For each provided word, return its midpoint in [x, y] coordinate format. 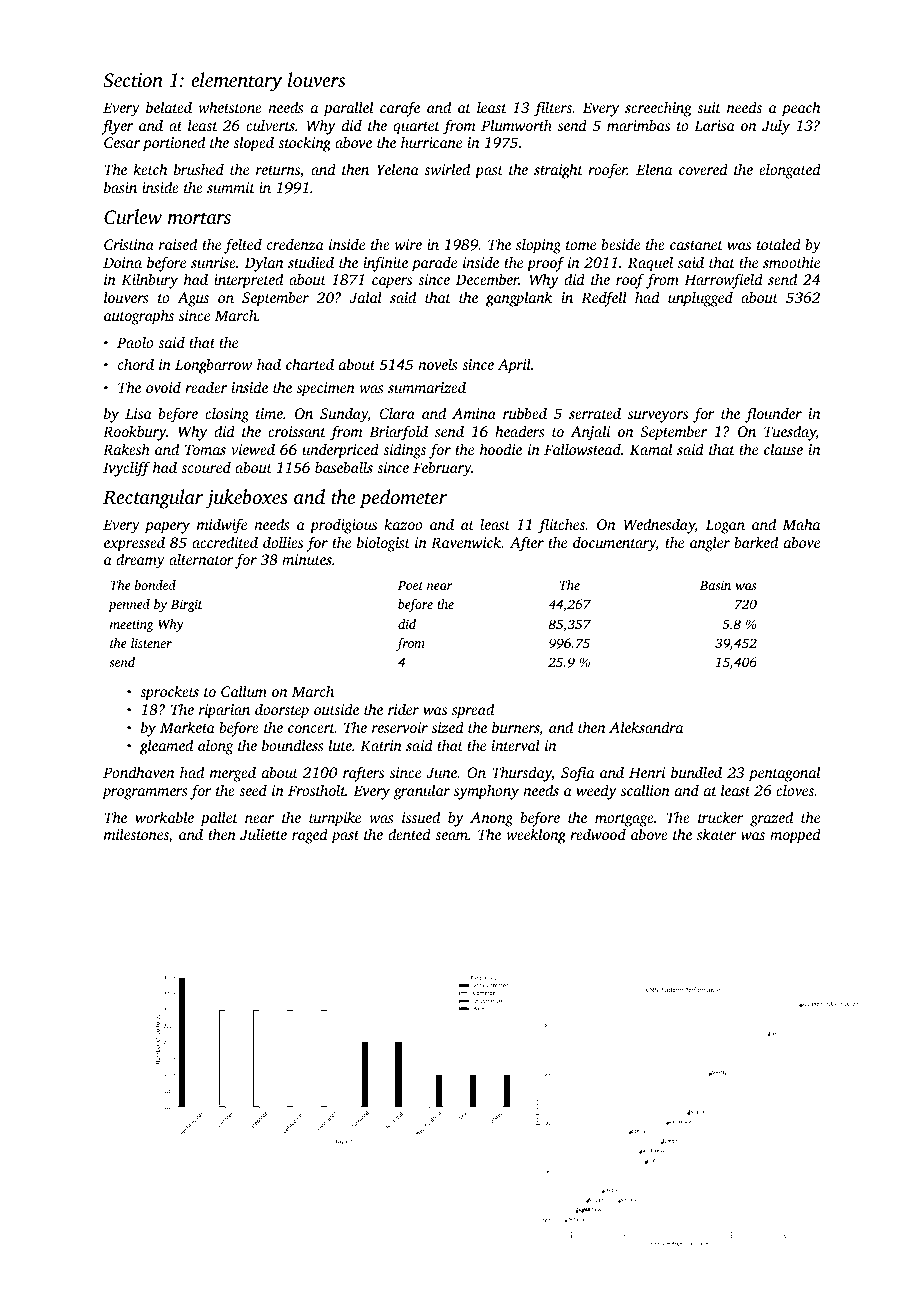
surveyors [658, 417]
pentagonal [784, 774]
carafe [400, 109]
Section [133, 80]
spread [473, 711]
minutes [307, 559]
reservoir [400, 727]
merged [233, 774]
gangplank [519, 299]
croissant [297, 431]
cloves [795, 790]
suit [709, 107]
